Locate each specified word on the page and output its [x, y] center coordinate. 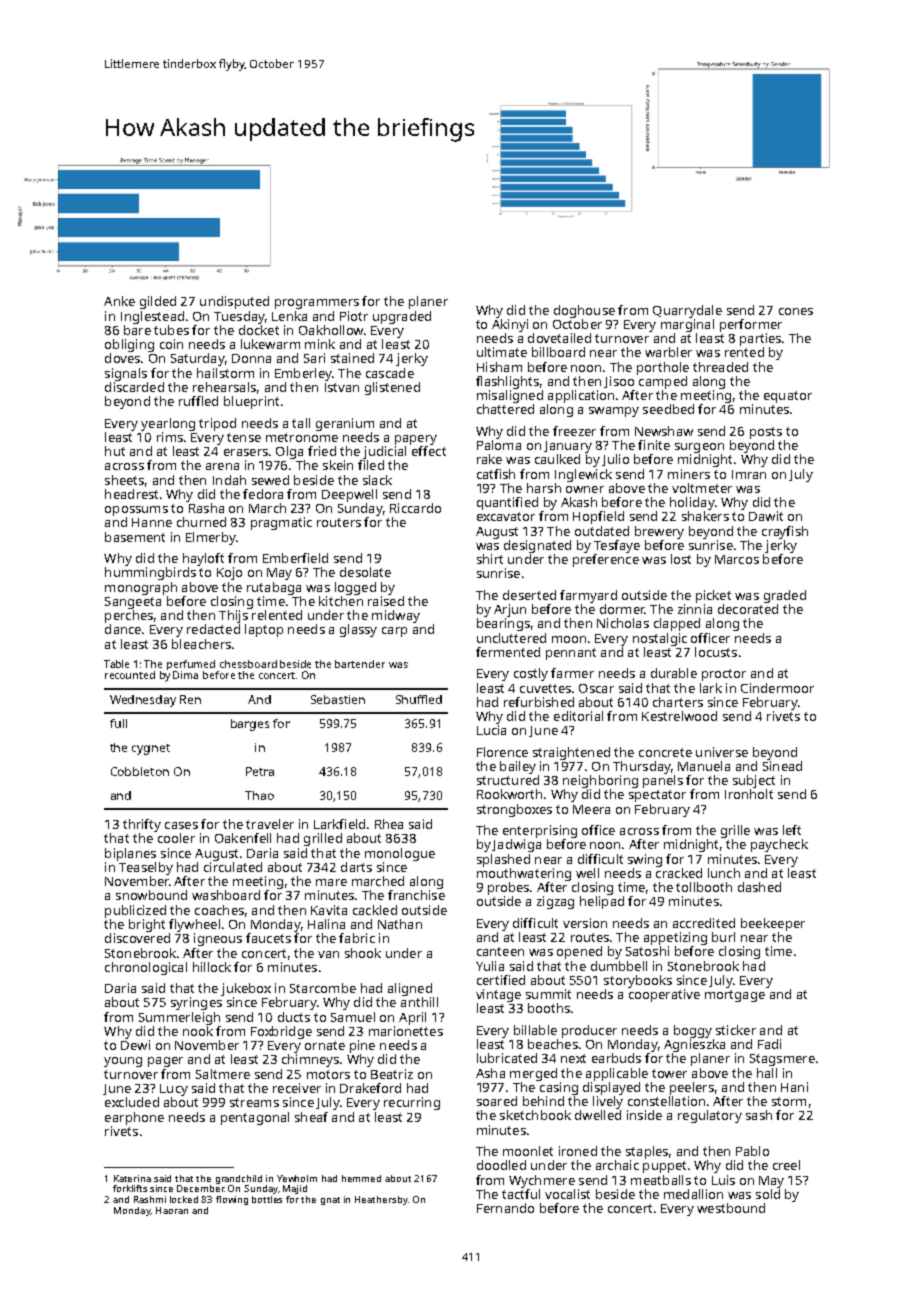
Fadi [769, 1044]
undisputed [234, 302]
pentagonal [255, 1118]
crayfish [785, 532]
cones [796, 311]
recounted [130, 675]
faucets [268, 938]
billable [535, 1030]
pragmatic [281, 523]
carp [394, 632]
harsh [544, 488]
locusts [716, 652]
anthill [419, 1002]
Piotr [354, 316]
